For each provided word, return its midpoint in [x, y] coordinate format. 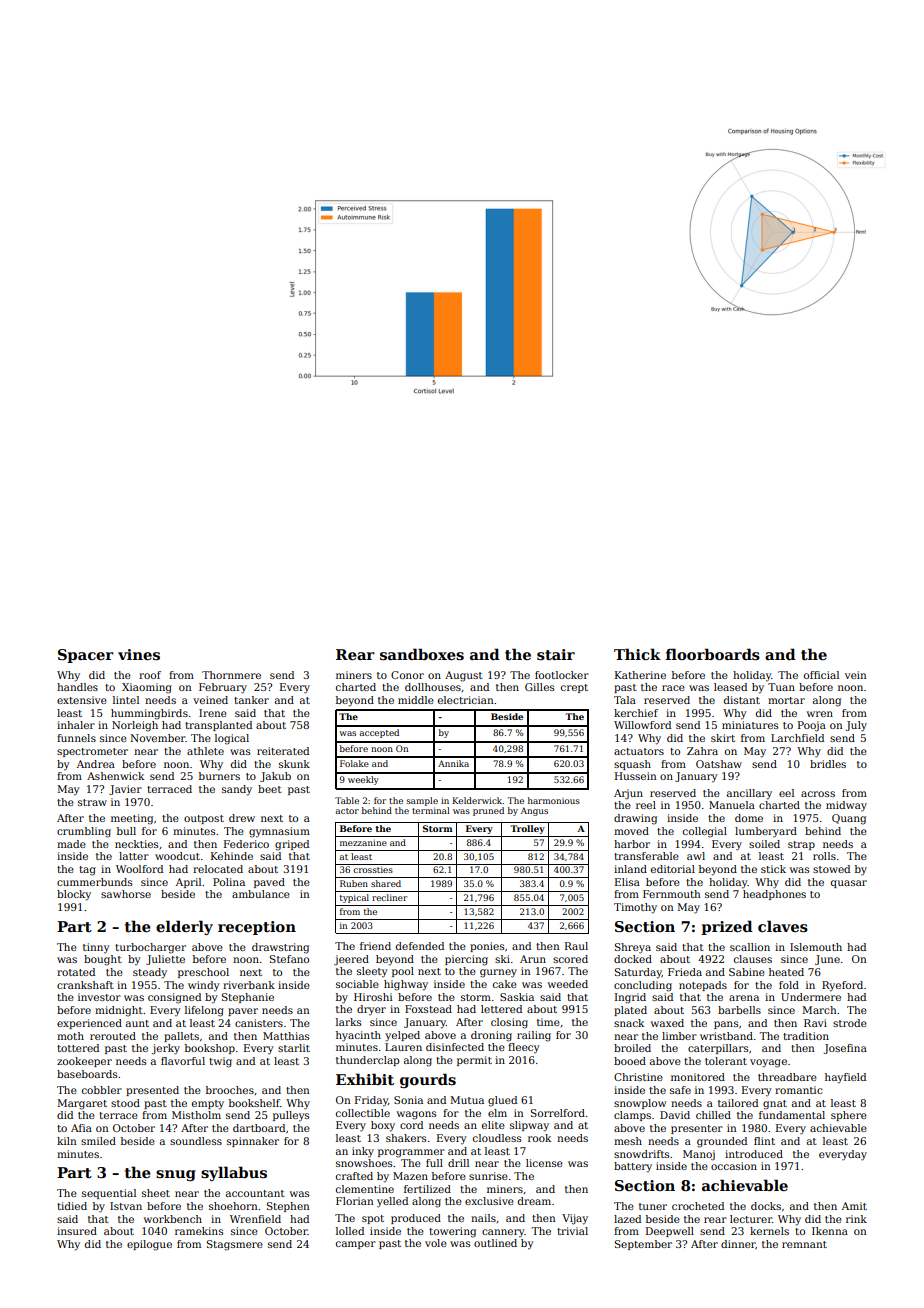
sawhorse [126, 894]
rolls [824, 856]
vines [139, 654]
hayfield [845, 1078]
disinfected [455, 1047]
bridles [828, 764]
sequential [109, 1194]
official [821, 675]
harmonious [554, 800]
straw [92, 802]
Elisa [627, 882]
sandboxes [422, 654]
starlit [294, 1048]
